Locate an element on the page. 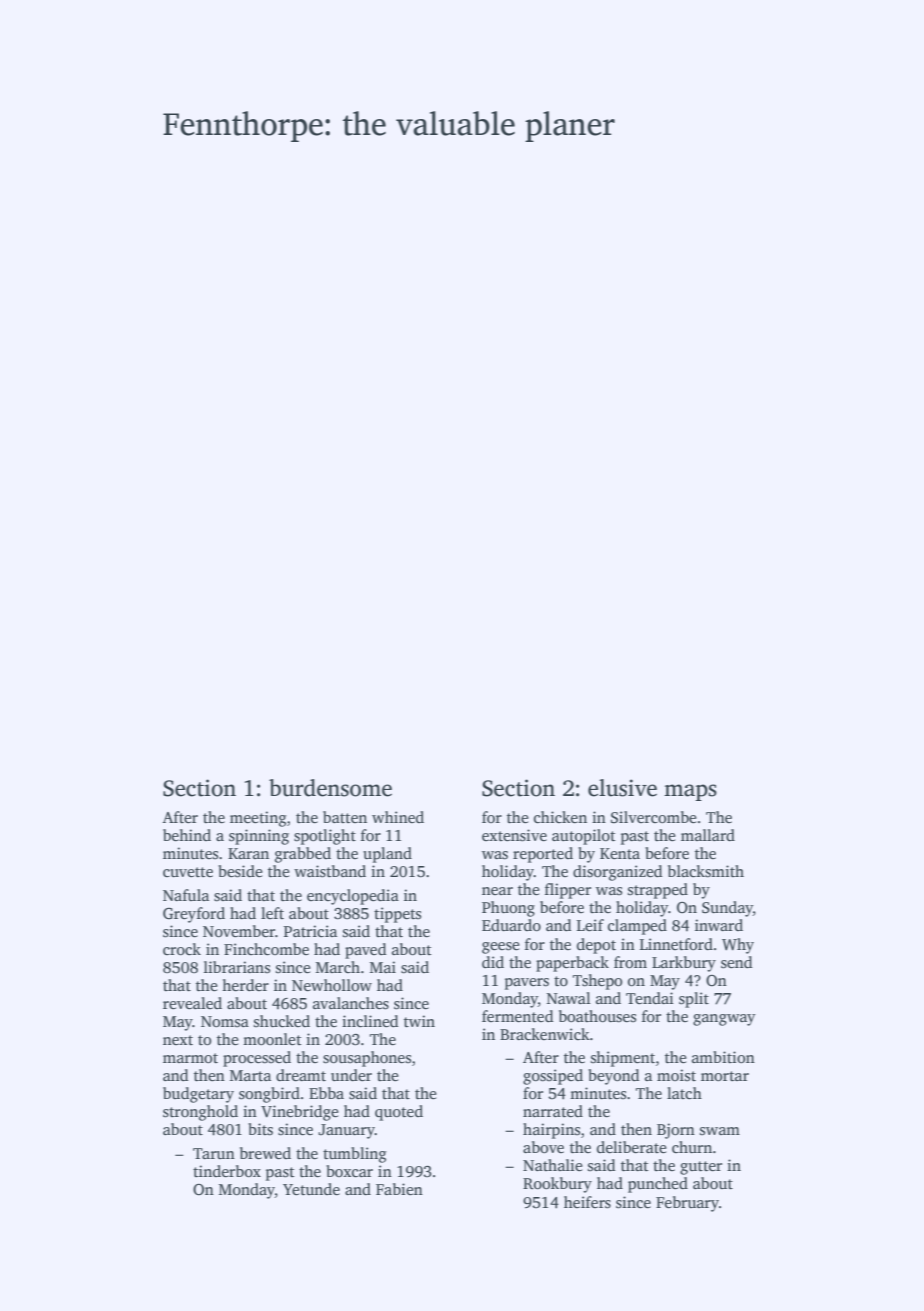  gossiped is located at coordinates (553, 1077).
